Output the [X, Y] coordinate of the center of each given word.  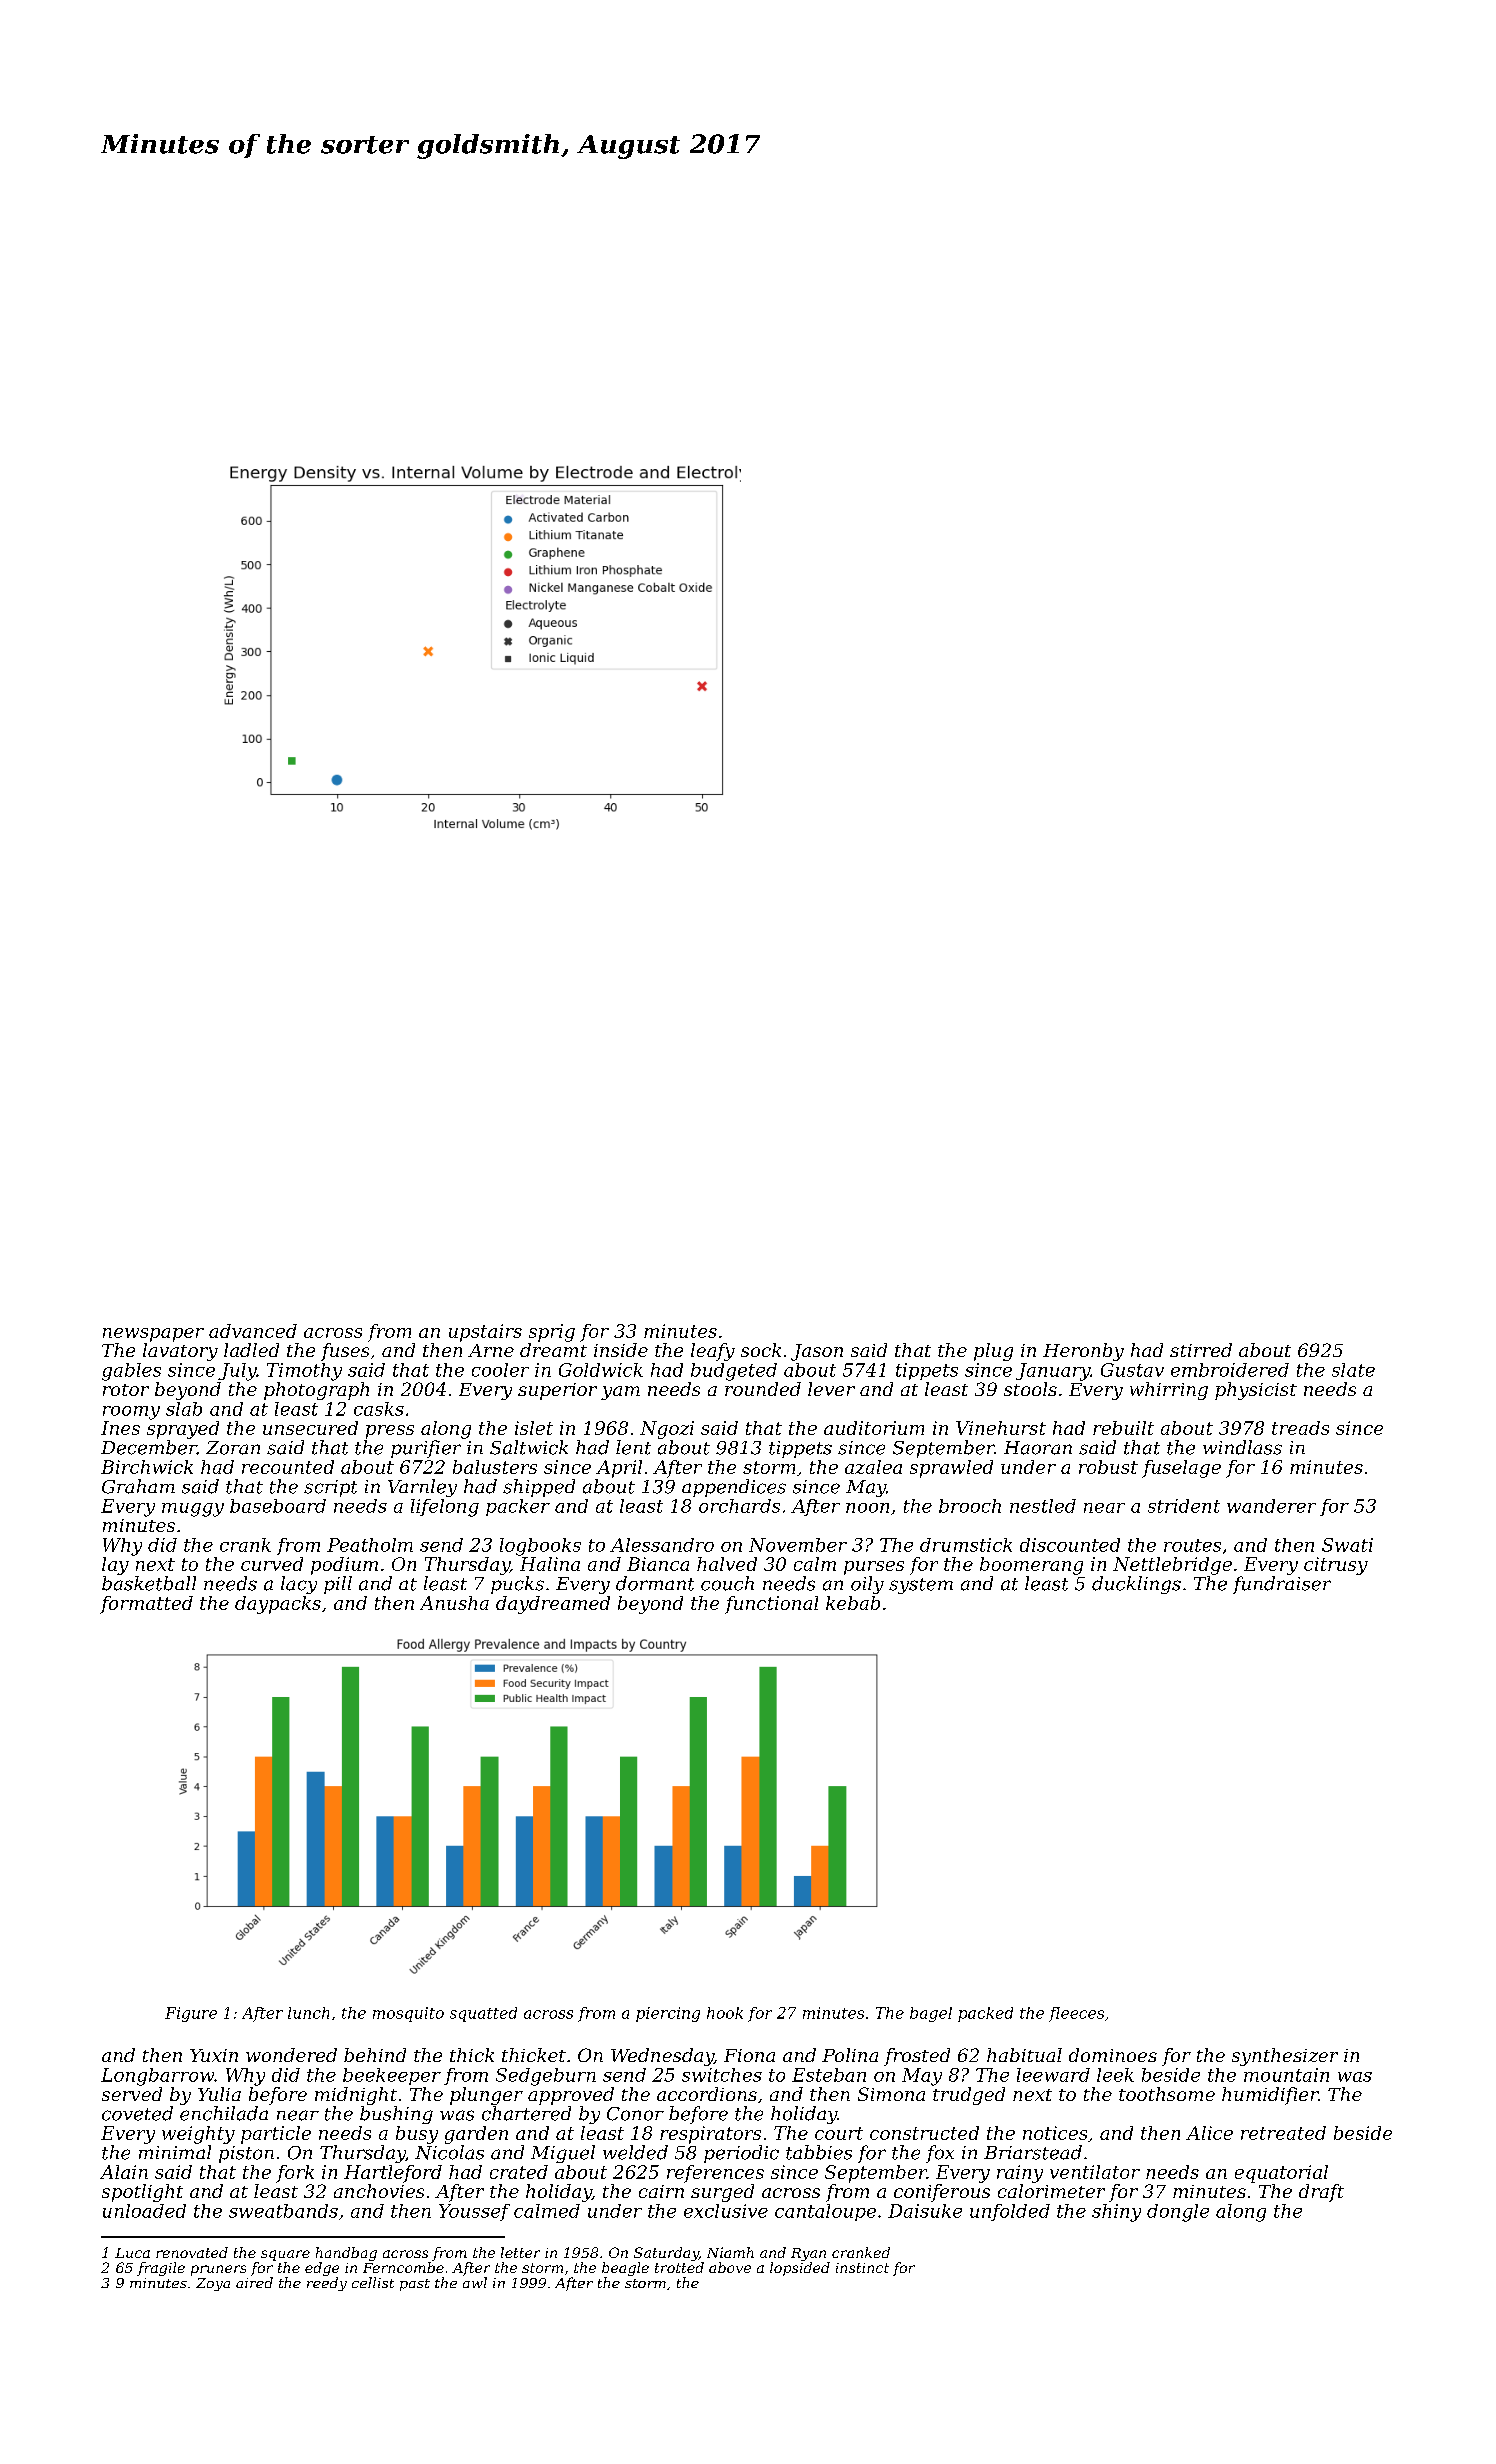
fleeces [1076, 2014]
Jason [817, 1352]
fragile [161, 2269]
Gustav [1132, 1370]
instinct [862, 2268]
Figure [191, 2014]
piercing [668, 2014]
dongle [1178, 2213]
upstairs [485, 1333]
